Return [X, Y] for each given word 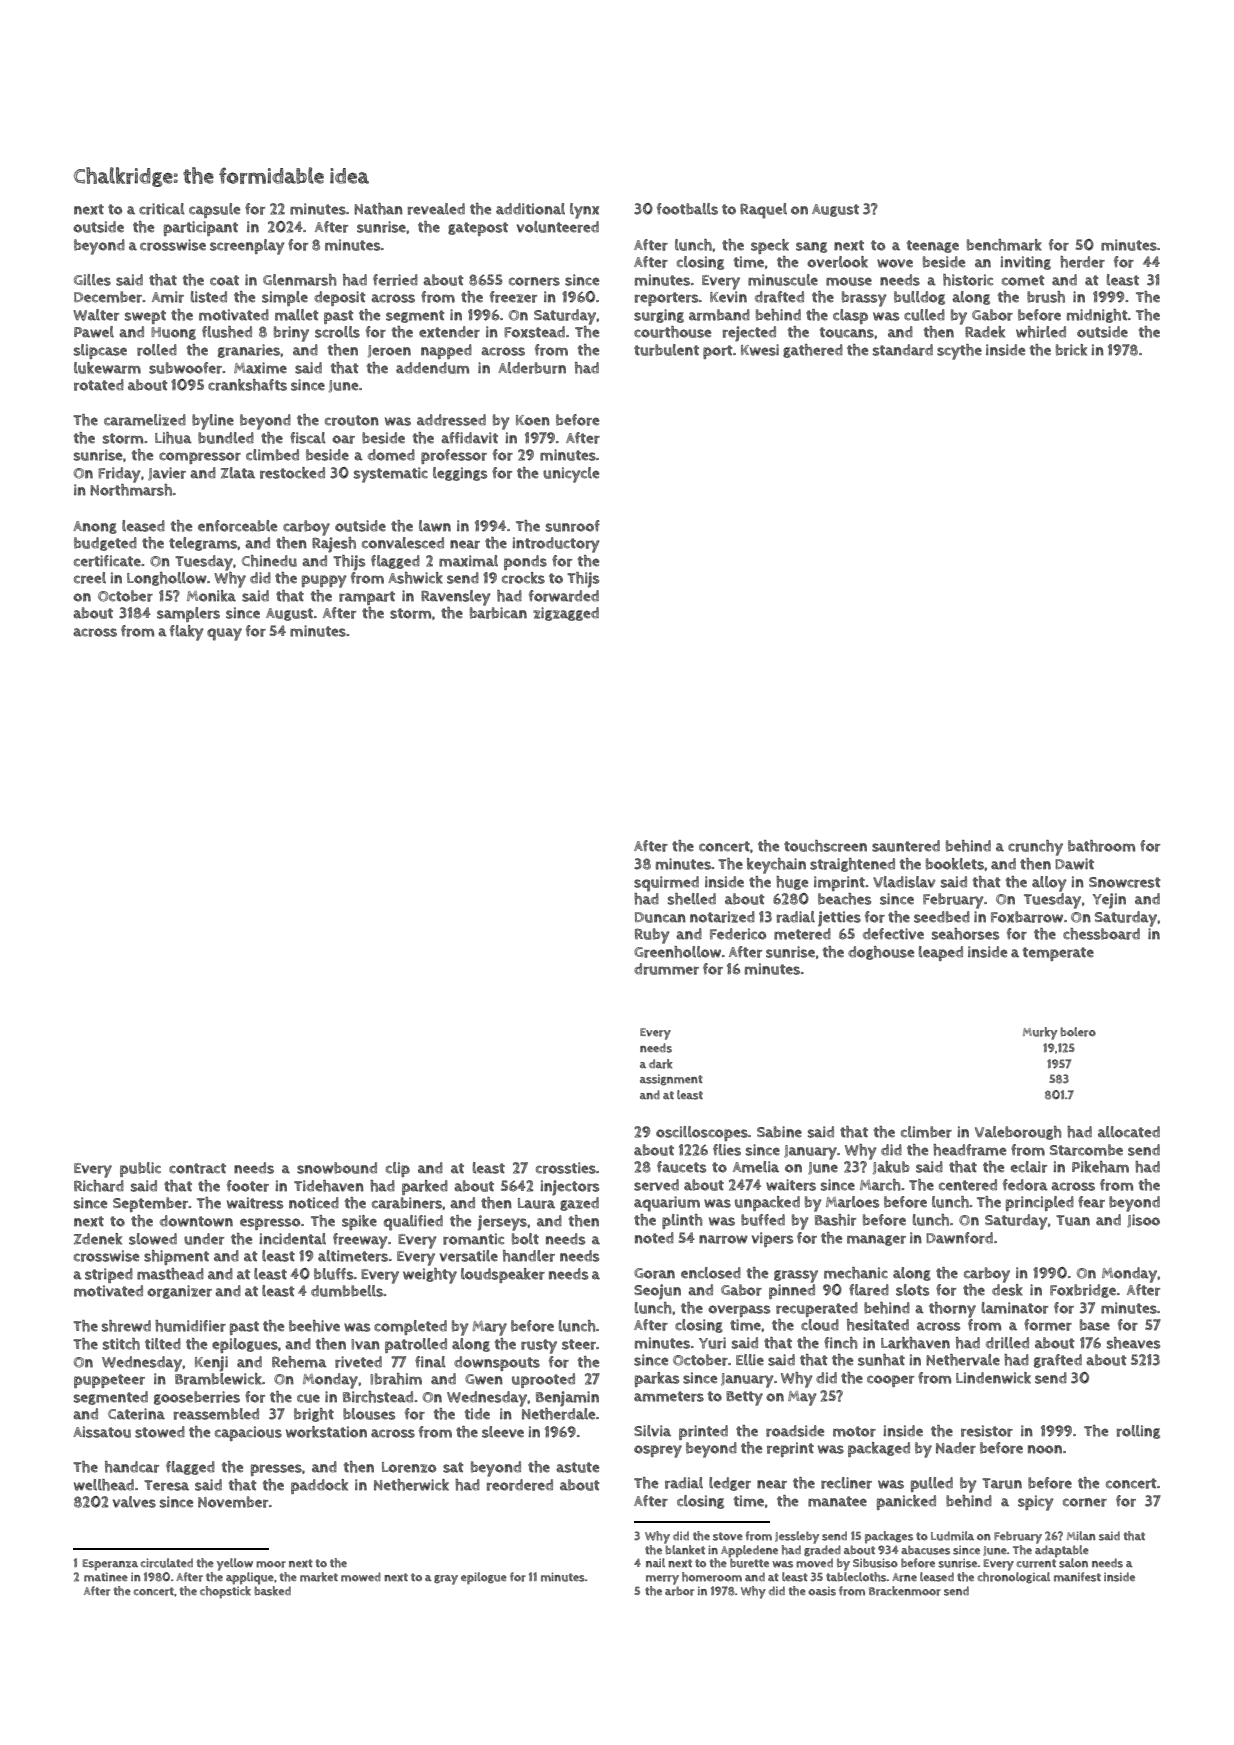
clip [398, 1169]
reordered [520, 1485]
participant [201, 228]
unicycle [571, 475]
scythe [959, 352]
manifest [1077, 1577]
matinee [106, 1577]
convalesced [403, 543]
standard [903, 350]
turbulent [666, 350]
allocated [1129, 1132]
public [140, 1169]
